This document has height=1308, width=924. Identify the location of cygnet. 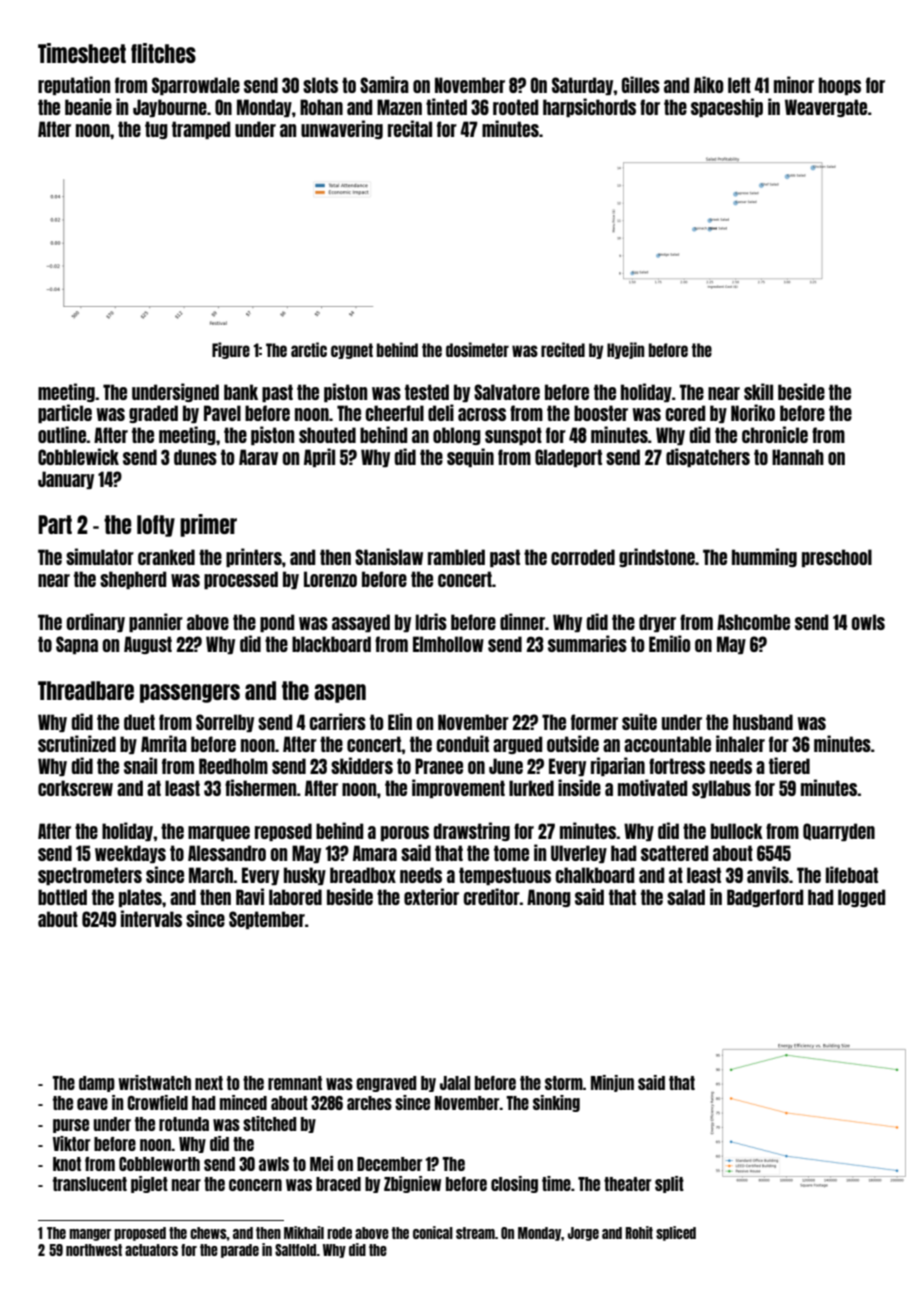
(352, 351).
